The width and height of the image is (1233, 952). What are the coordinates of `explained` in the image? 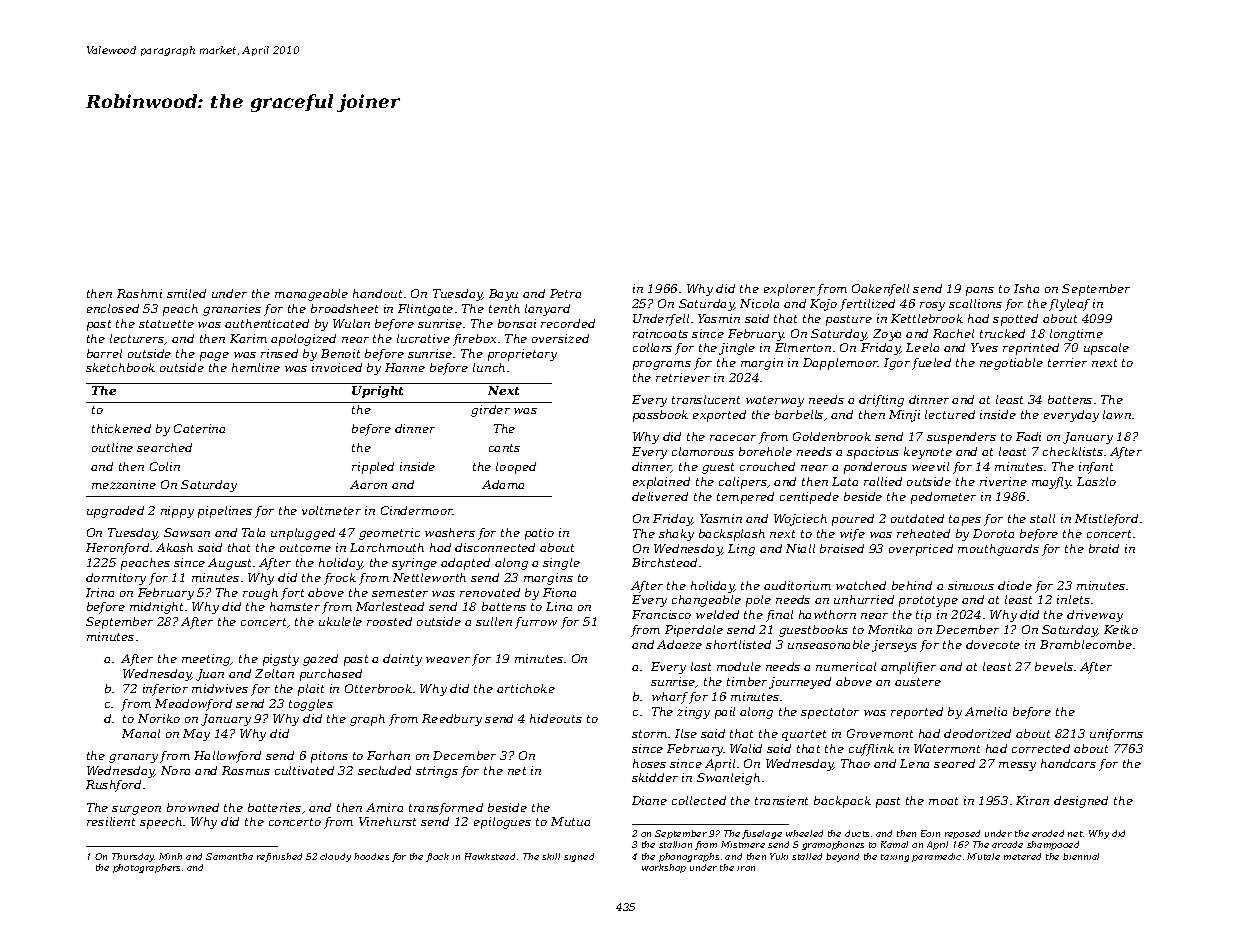 It's located at (661, 483).
